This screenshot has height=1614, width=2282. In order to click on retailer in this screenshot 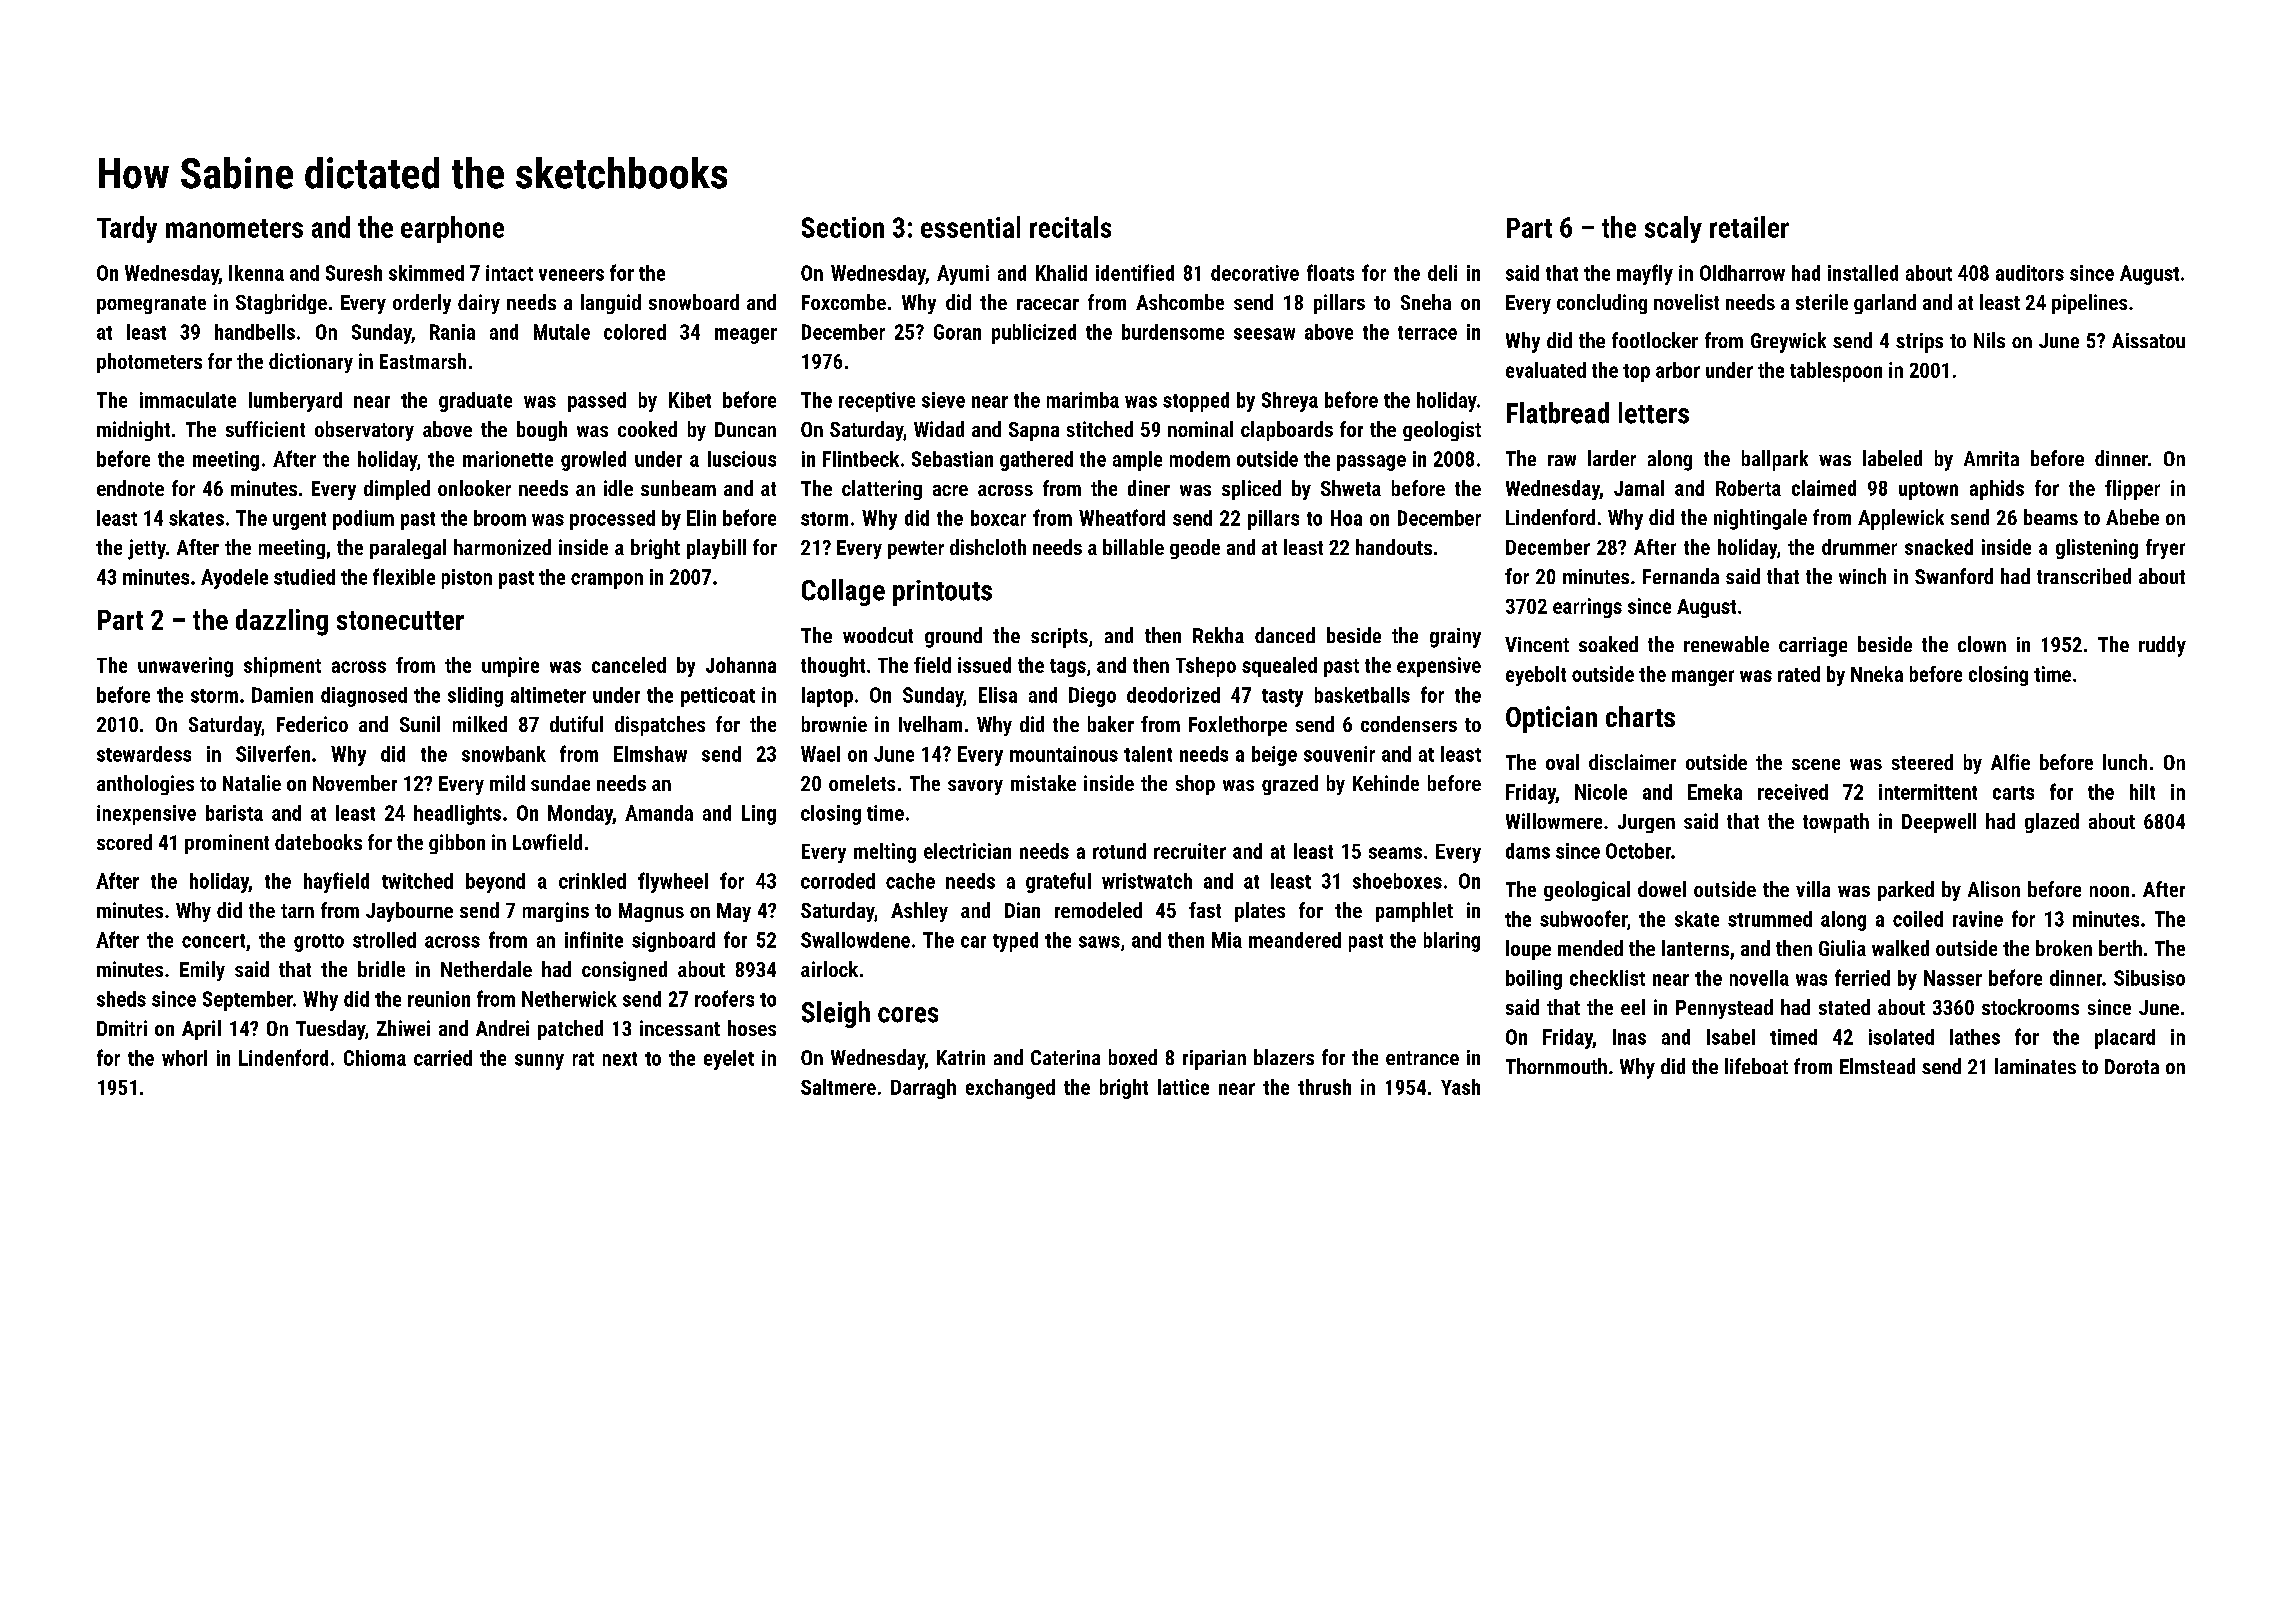, I will do `click(1749, 227)`.
